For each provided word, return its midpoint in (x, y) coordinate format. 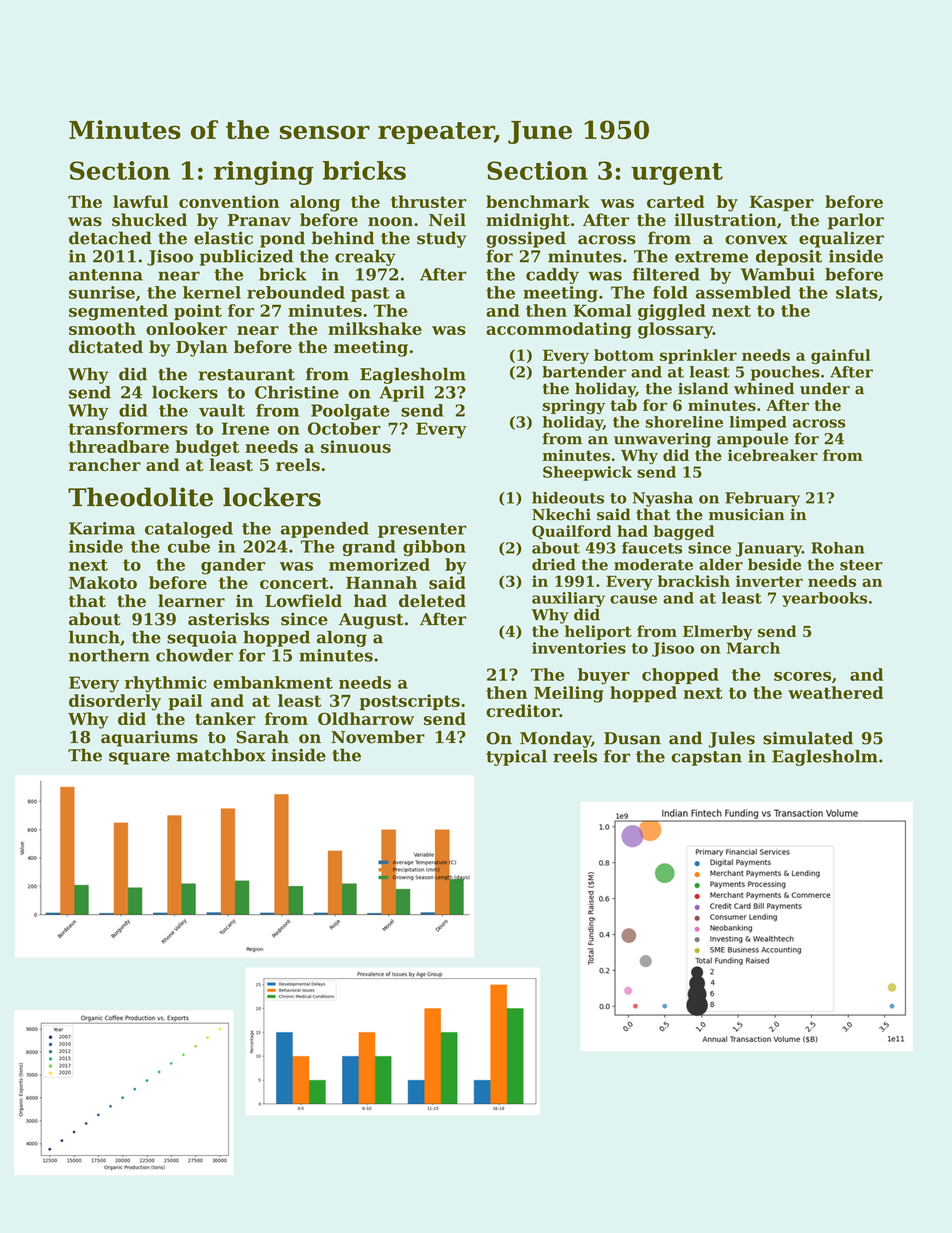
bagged (683, 532)
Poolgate (350, 412)
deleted (432, 600)
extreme (711, 257)
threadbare (119, 446)
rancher (105, 464)
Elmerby (718, 633)
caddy (552, 276)
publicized (246, 257)
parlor (856, 221)
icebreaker (773, 455)
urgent (677, 174)
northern (109, 655)
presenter (422, 530)
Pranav (259, 220)
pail (185, 702)
